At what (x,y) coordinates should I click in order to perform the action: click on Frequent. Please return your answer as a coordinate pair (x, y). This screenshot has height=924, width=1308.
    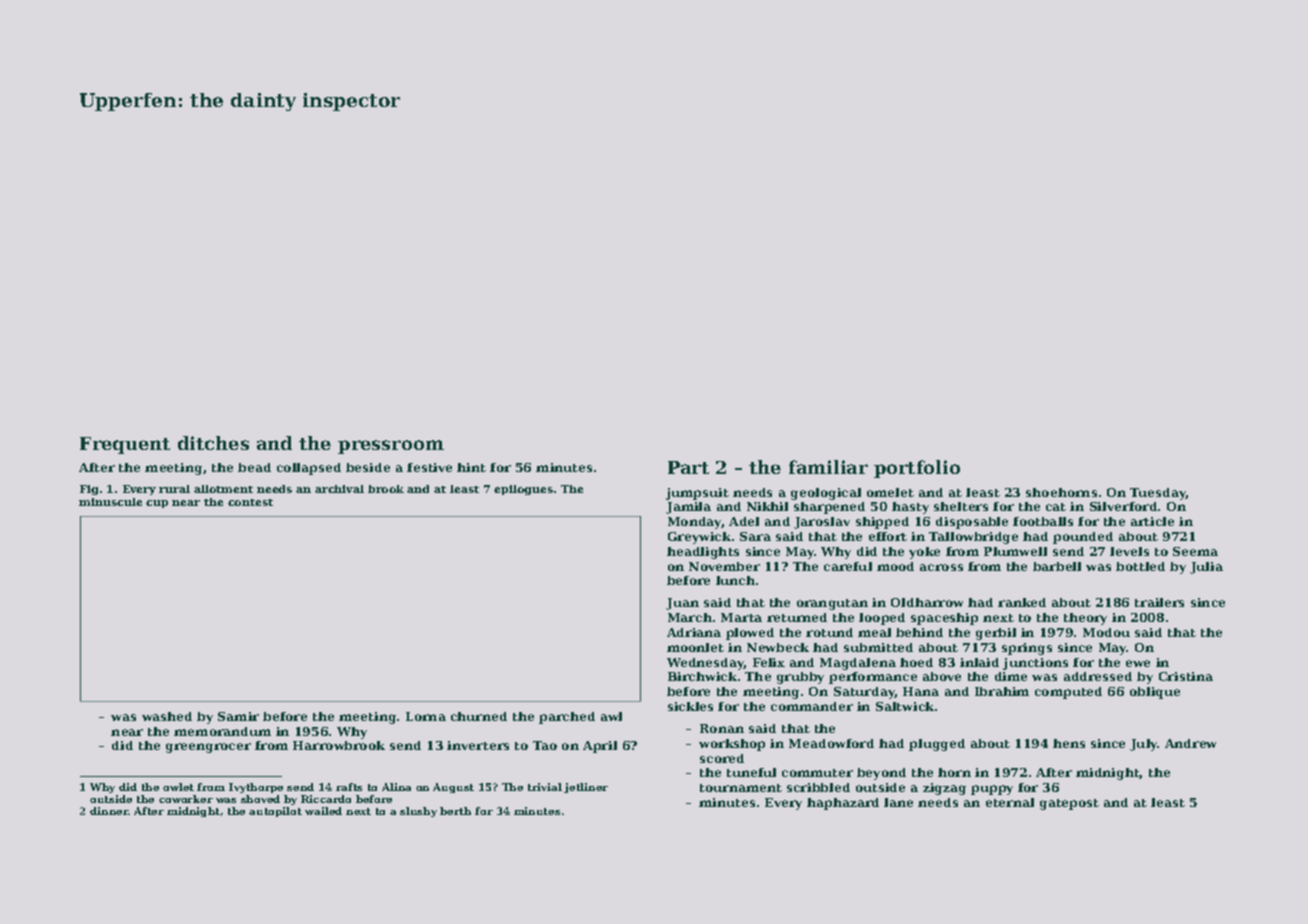
    Looking at the image, I should click on (125, 445).
